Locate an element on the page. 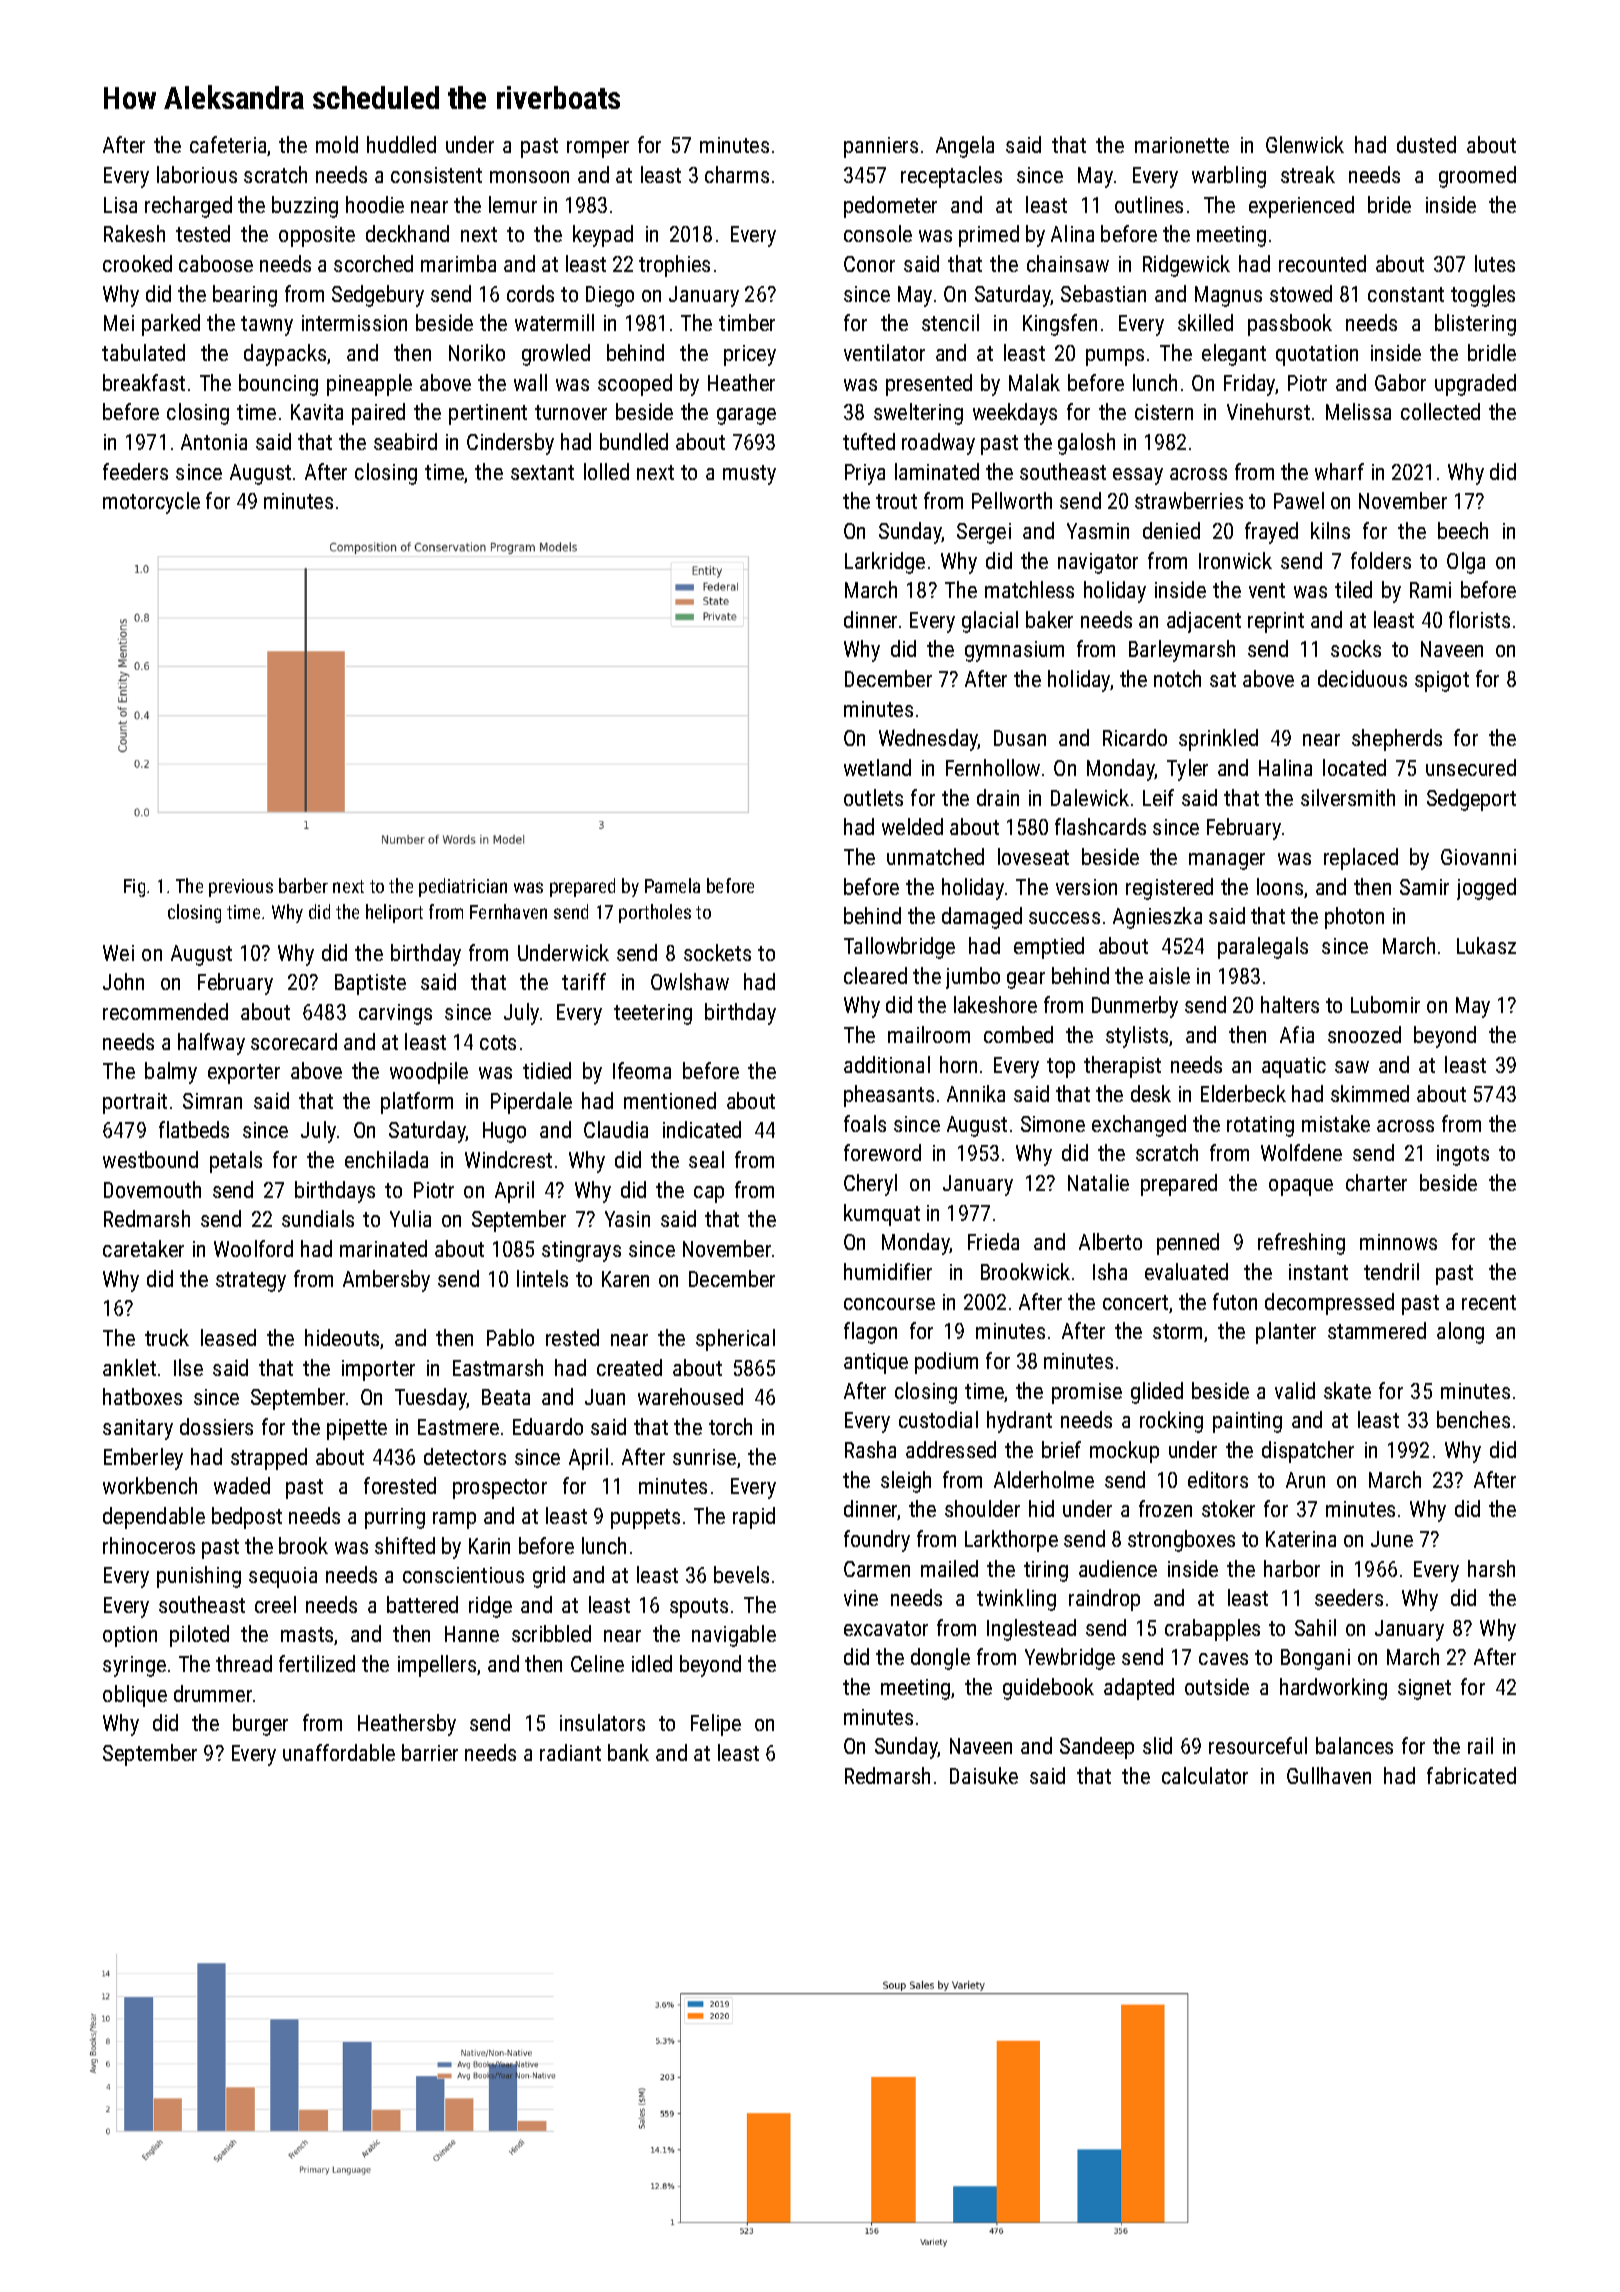 The width and height of the document is (1620, 2292). gymnasium is located at coordinates (1014, 651).
